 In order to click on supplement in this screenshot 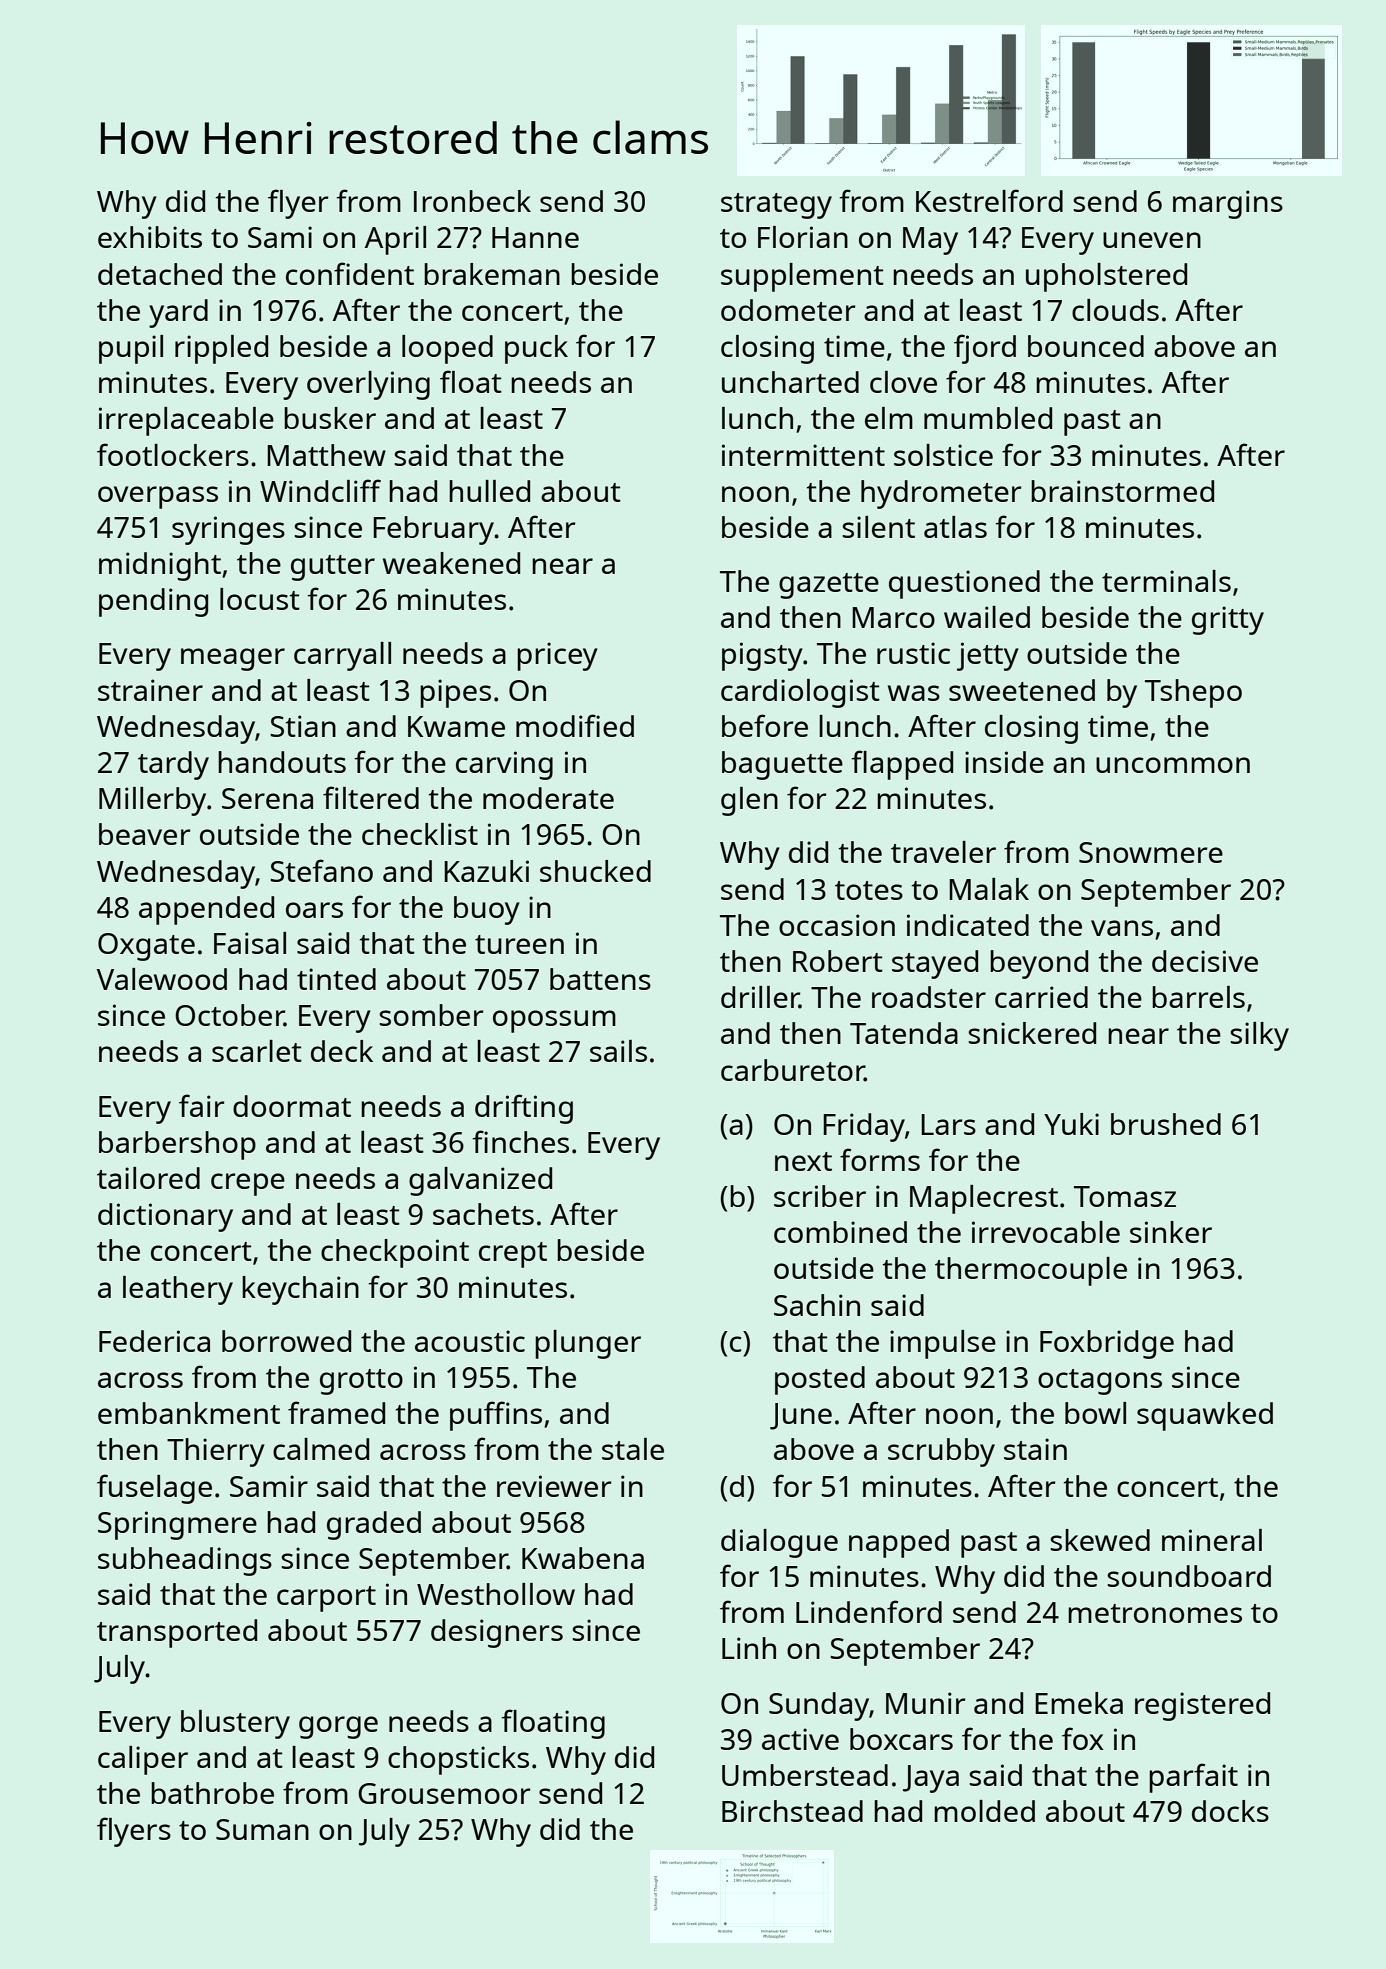, I will do `click(802, 277)`.
